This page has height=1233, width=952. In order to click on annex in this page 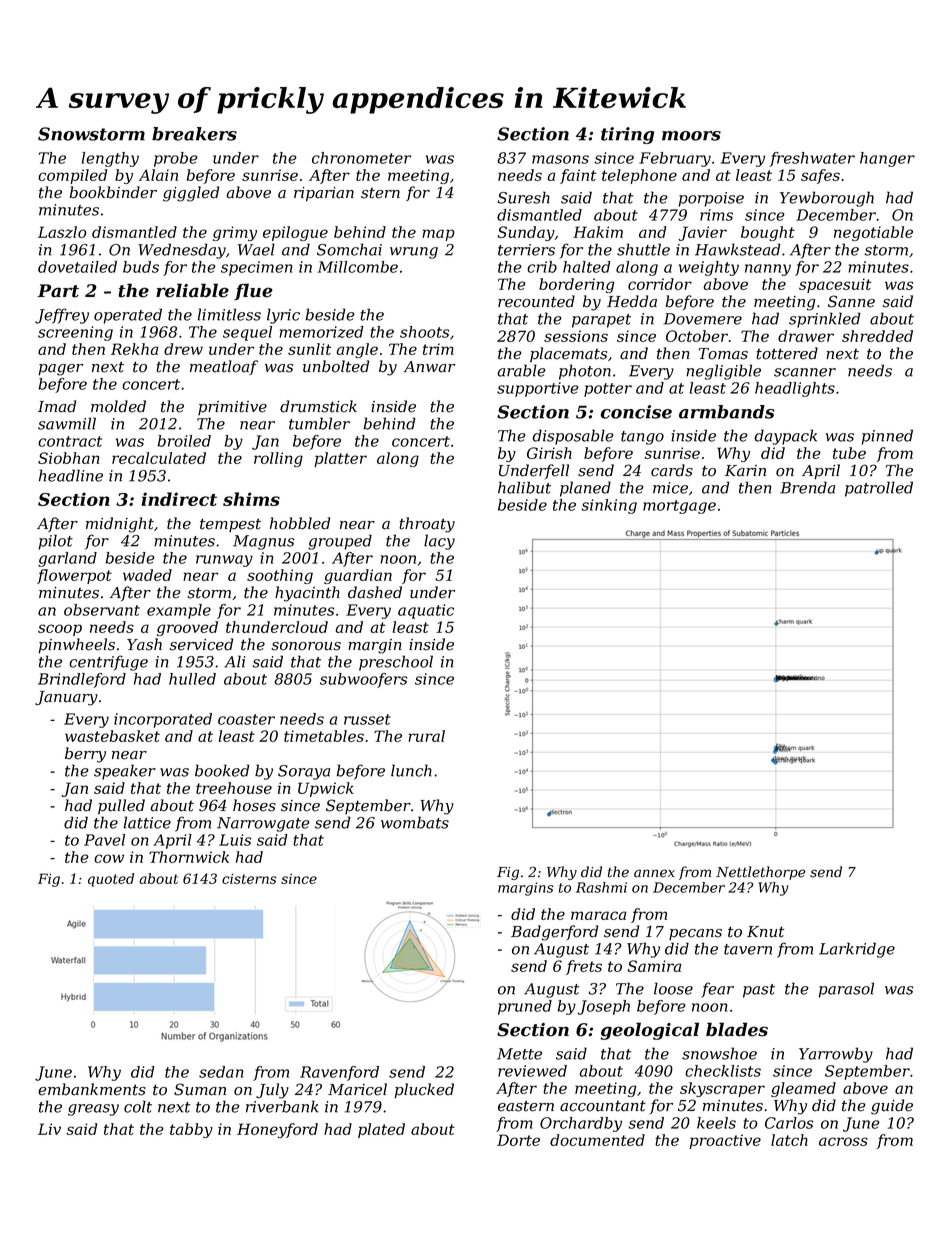, I will do `click(654, 873)`.
